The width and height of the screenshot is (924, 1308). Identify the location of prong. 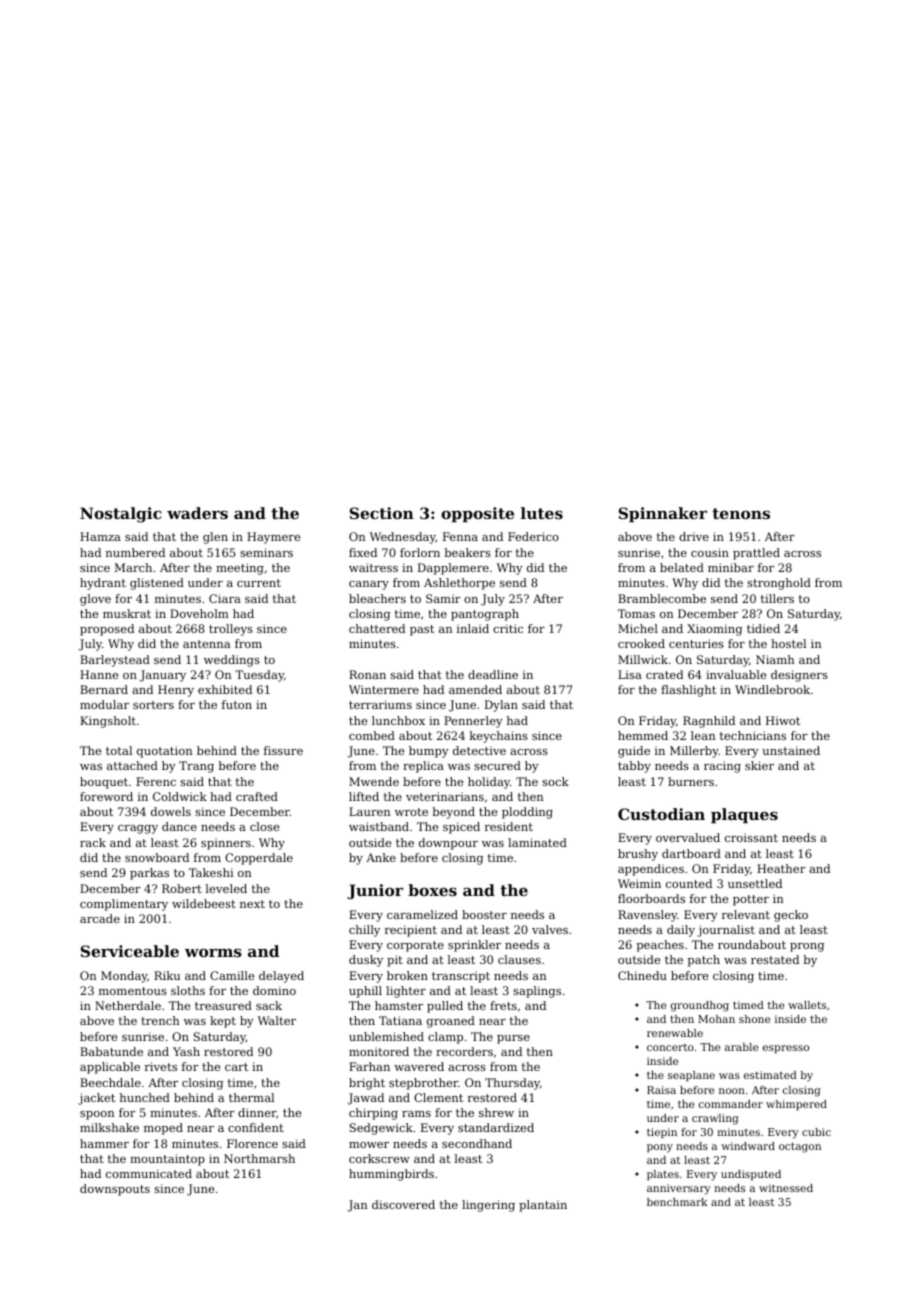
(807, 947).
